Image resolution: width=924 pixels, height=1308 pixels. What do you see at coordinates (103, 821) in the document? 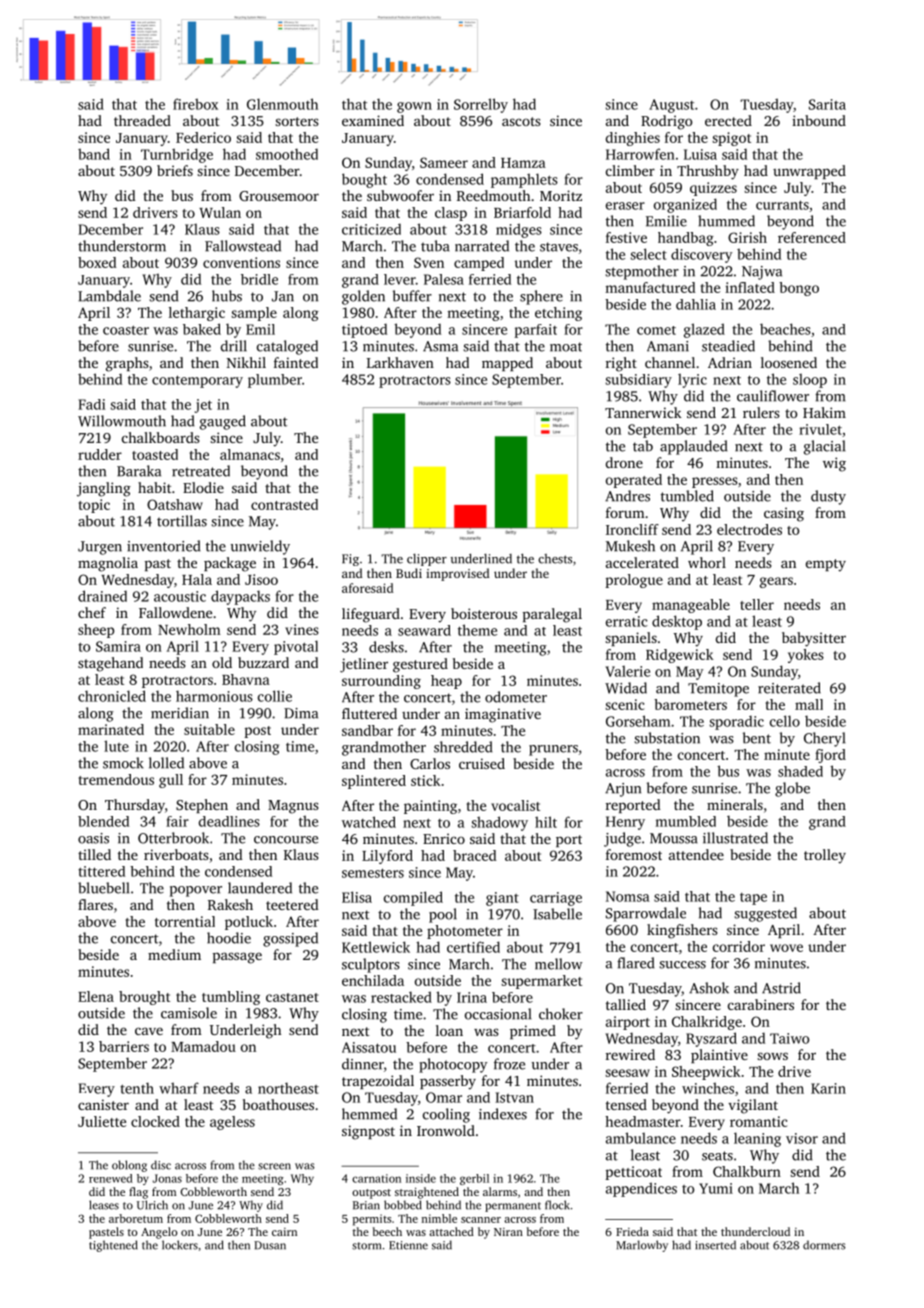
I see `blended` at bounding box center [103, 821].
